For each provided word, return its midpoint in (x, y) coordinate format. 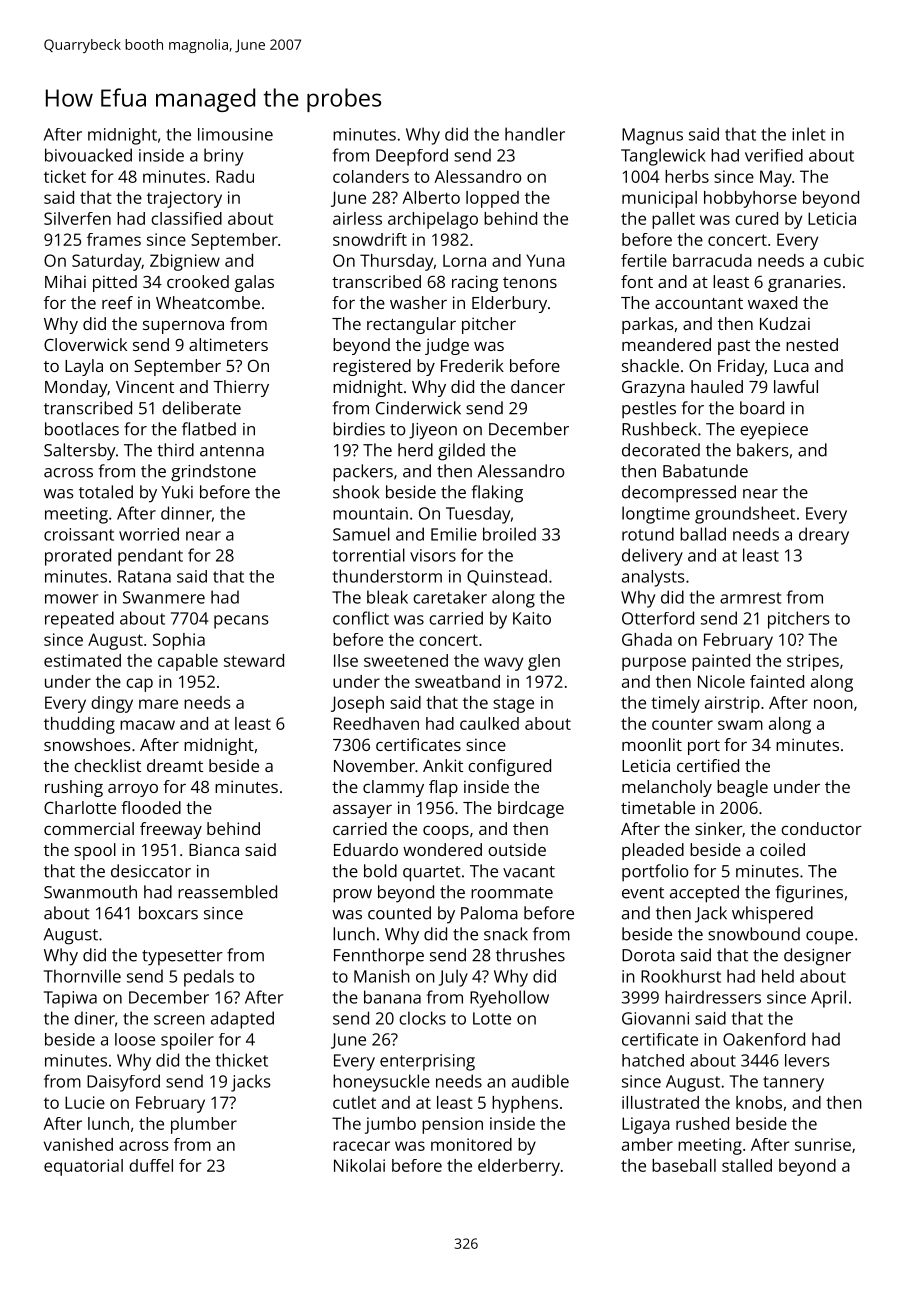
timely (675, 704)
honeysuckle (381, 1083)
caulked (489, 723)
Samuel (361, 534)
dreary (824, 536)
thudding (79, 725)
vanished (78, 1144)
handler (535, 134)
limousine (235, 134)
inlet (808, 134)
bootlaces (82, 429)
